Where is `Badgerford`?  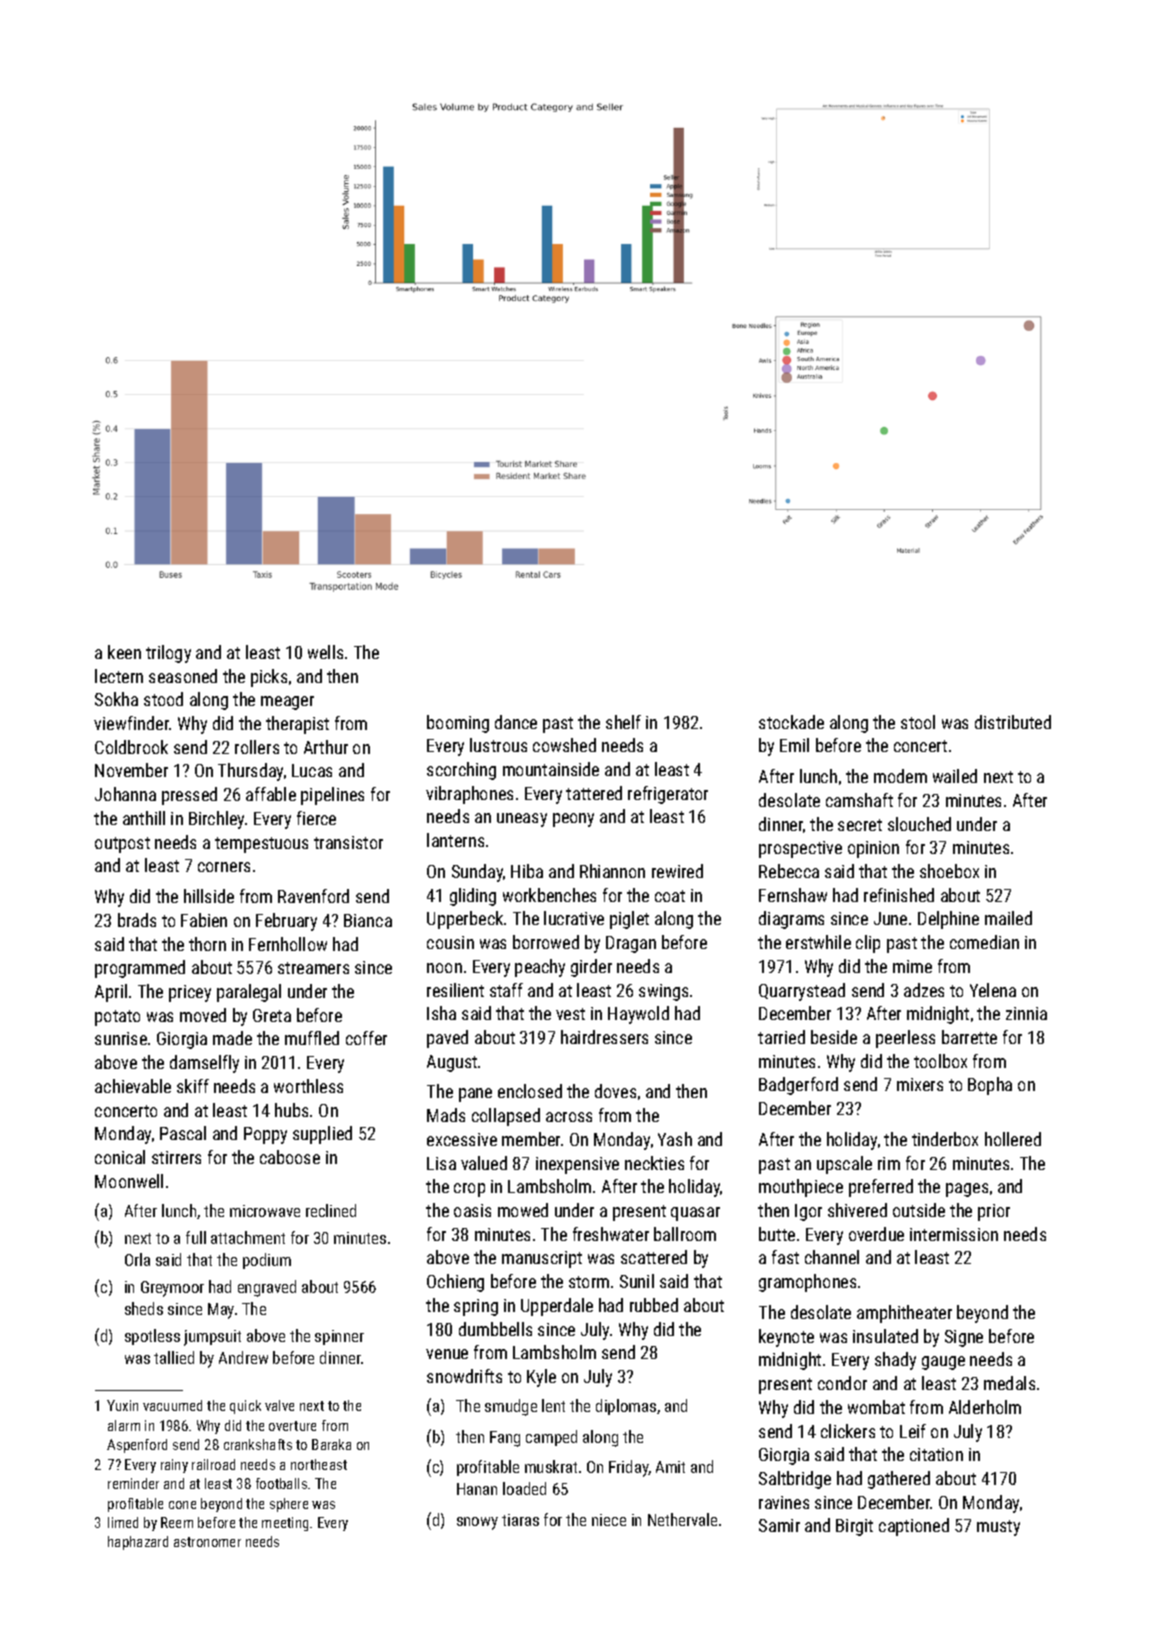 Badgerford is located at coordinates (798, 1086).
